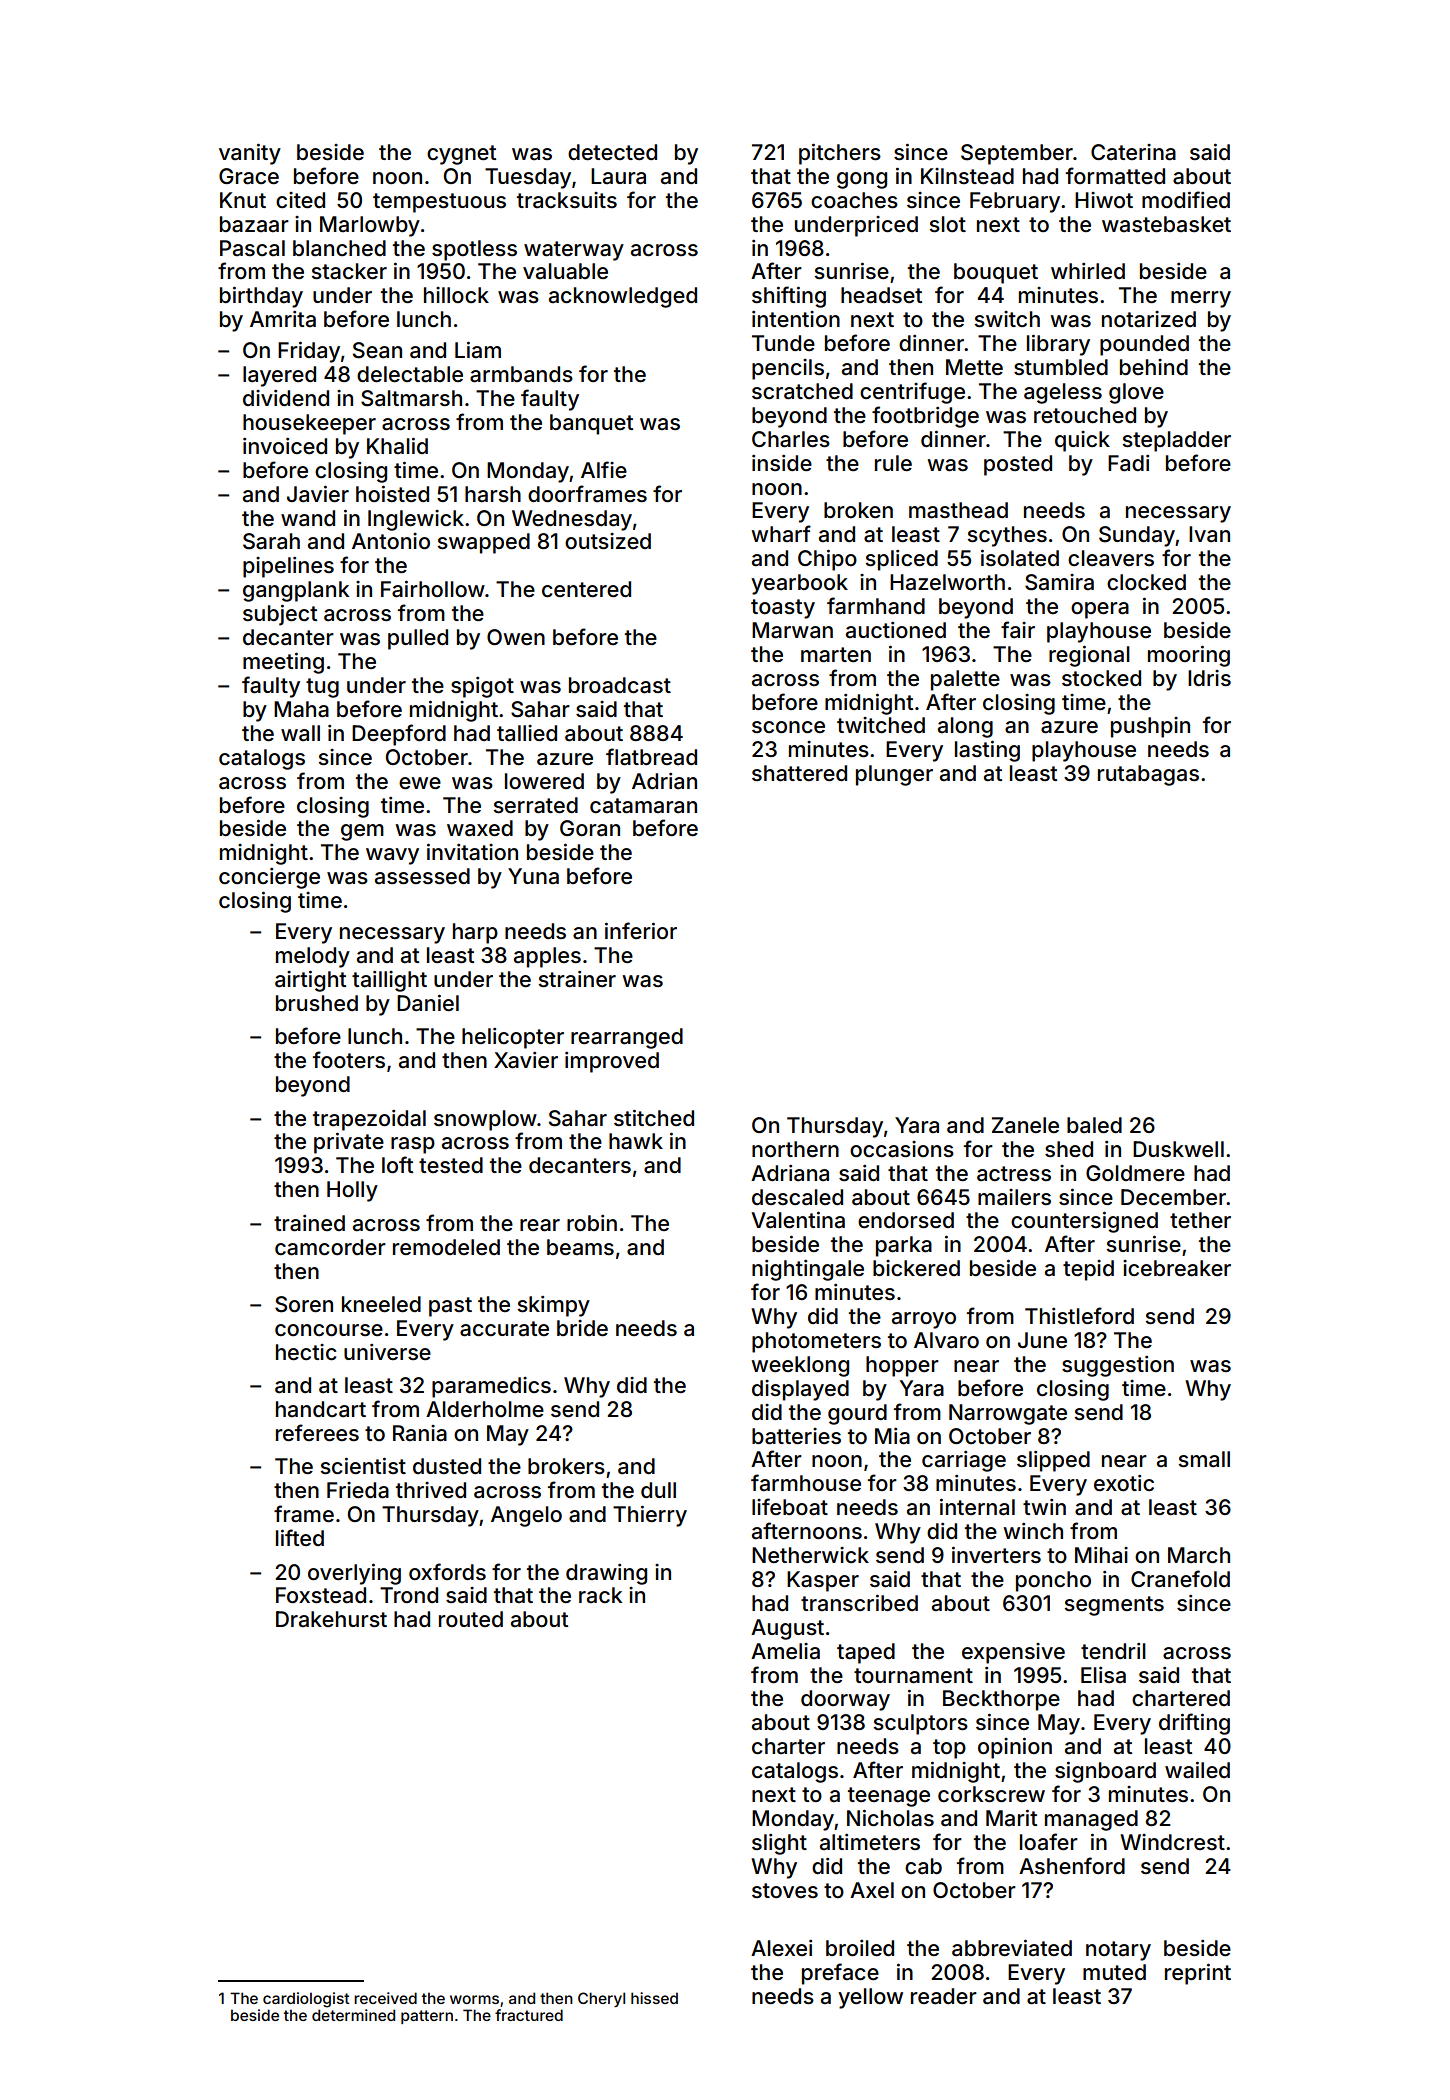  What do you see at coordinates (890, 1818) in the screenshot?
I see `Nicholas` at bounding box center [890, 1818].
